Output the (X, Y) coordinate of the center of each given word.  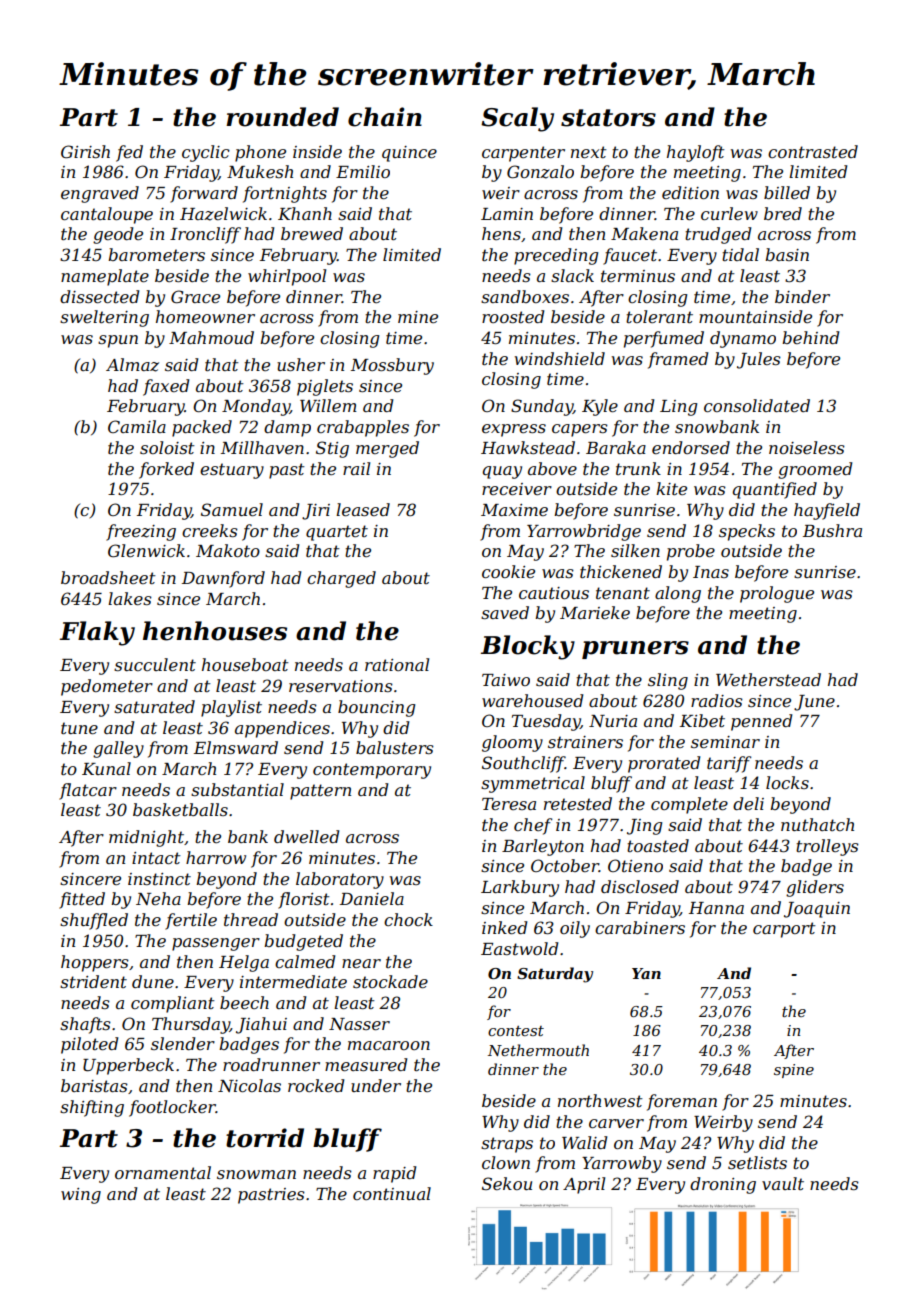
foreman (682, 1102)
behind (810, 337)
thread (251, 919)
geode (118, 235)
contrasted (813, 151)
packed (202, 428)
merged (387, 449)
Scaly (517, 119)
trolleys (827, 847)
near (361, 963)
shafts (85, 1025)
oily (575, 929)
